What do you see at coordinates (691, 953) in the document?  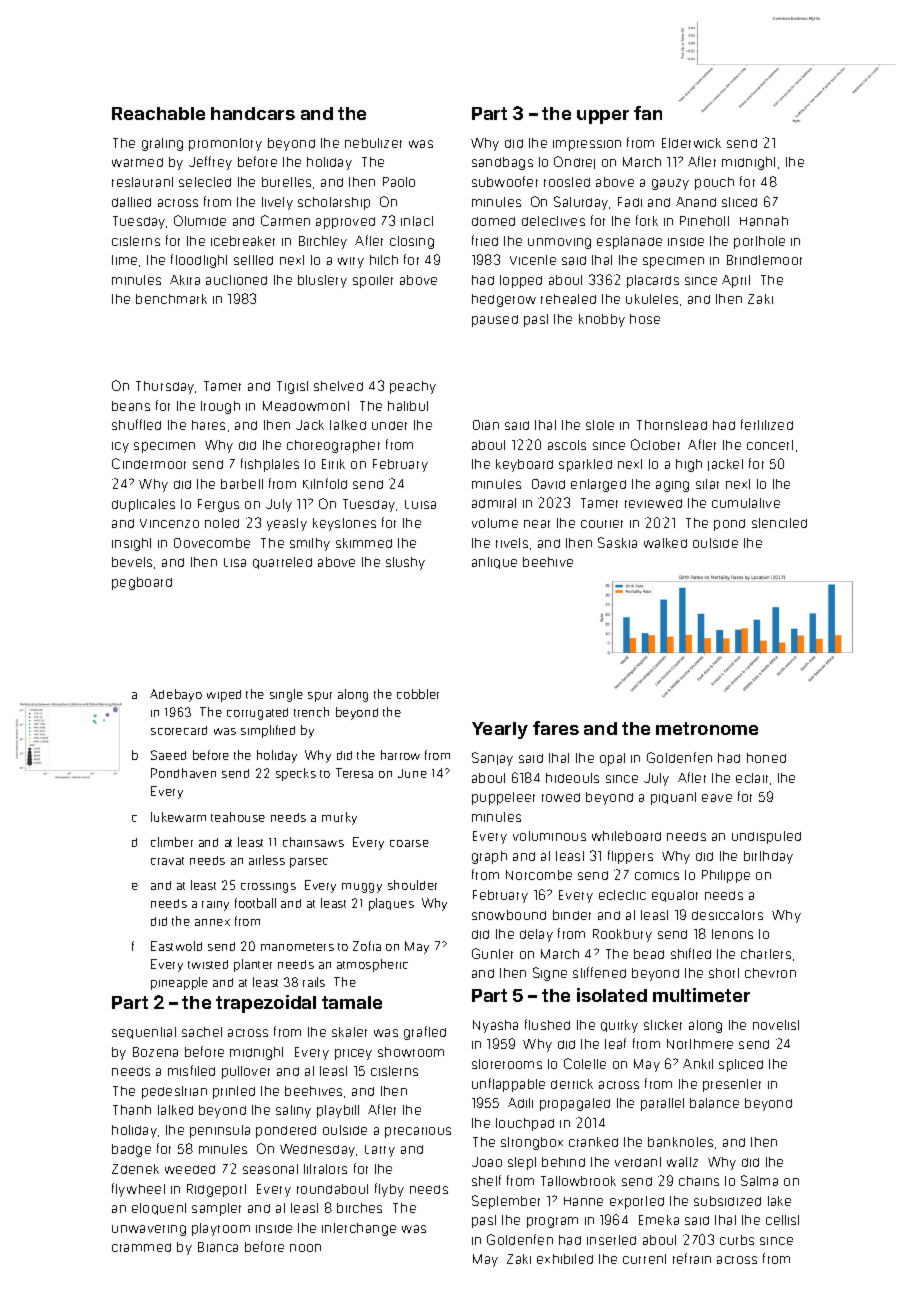 I see `shifted` at bounding box center [691, 953].
